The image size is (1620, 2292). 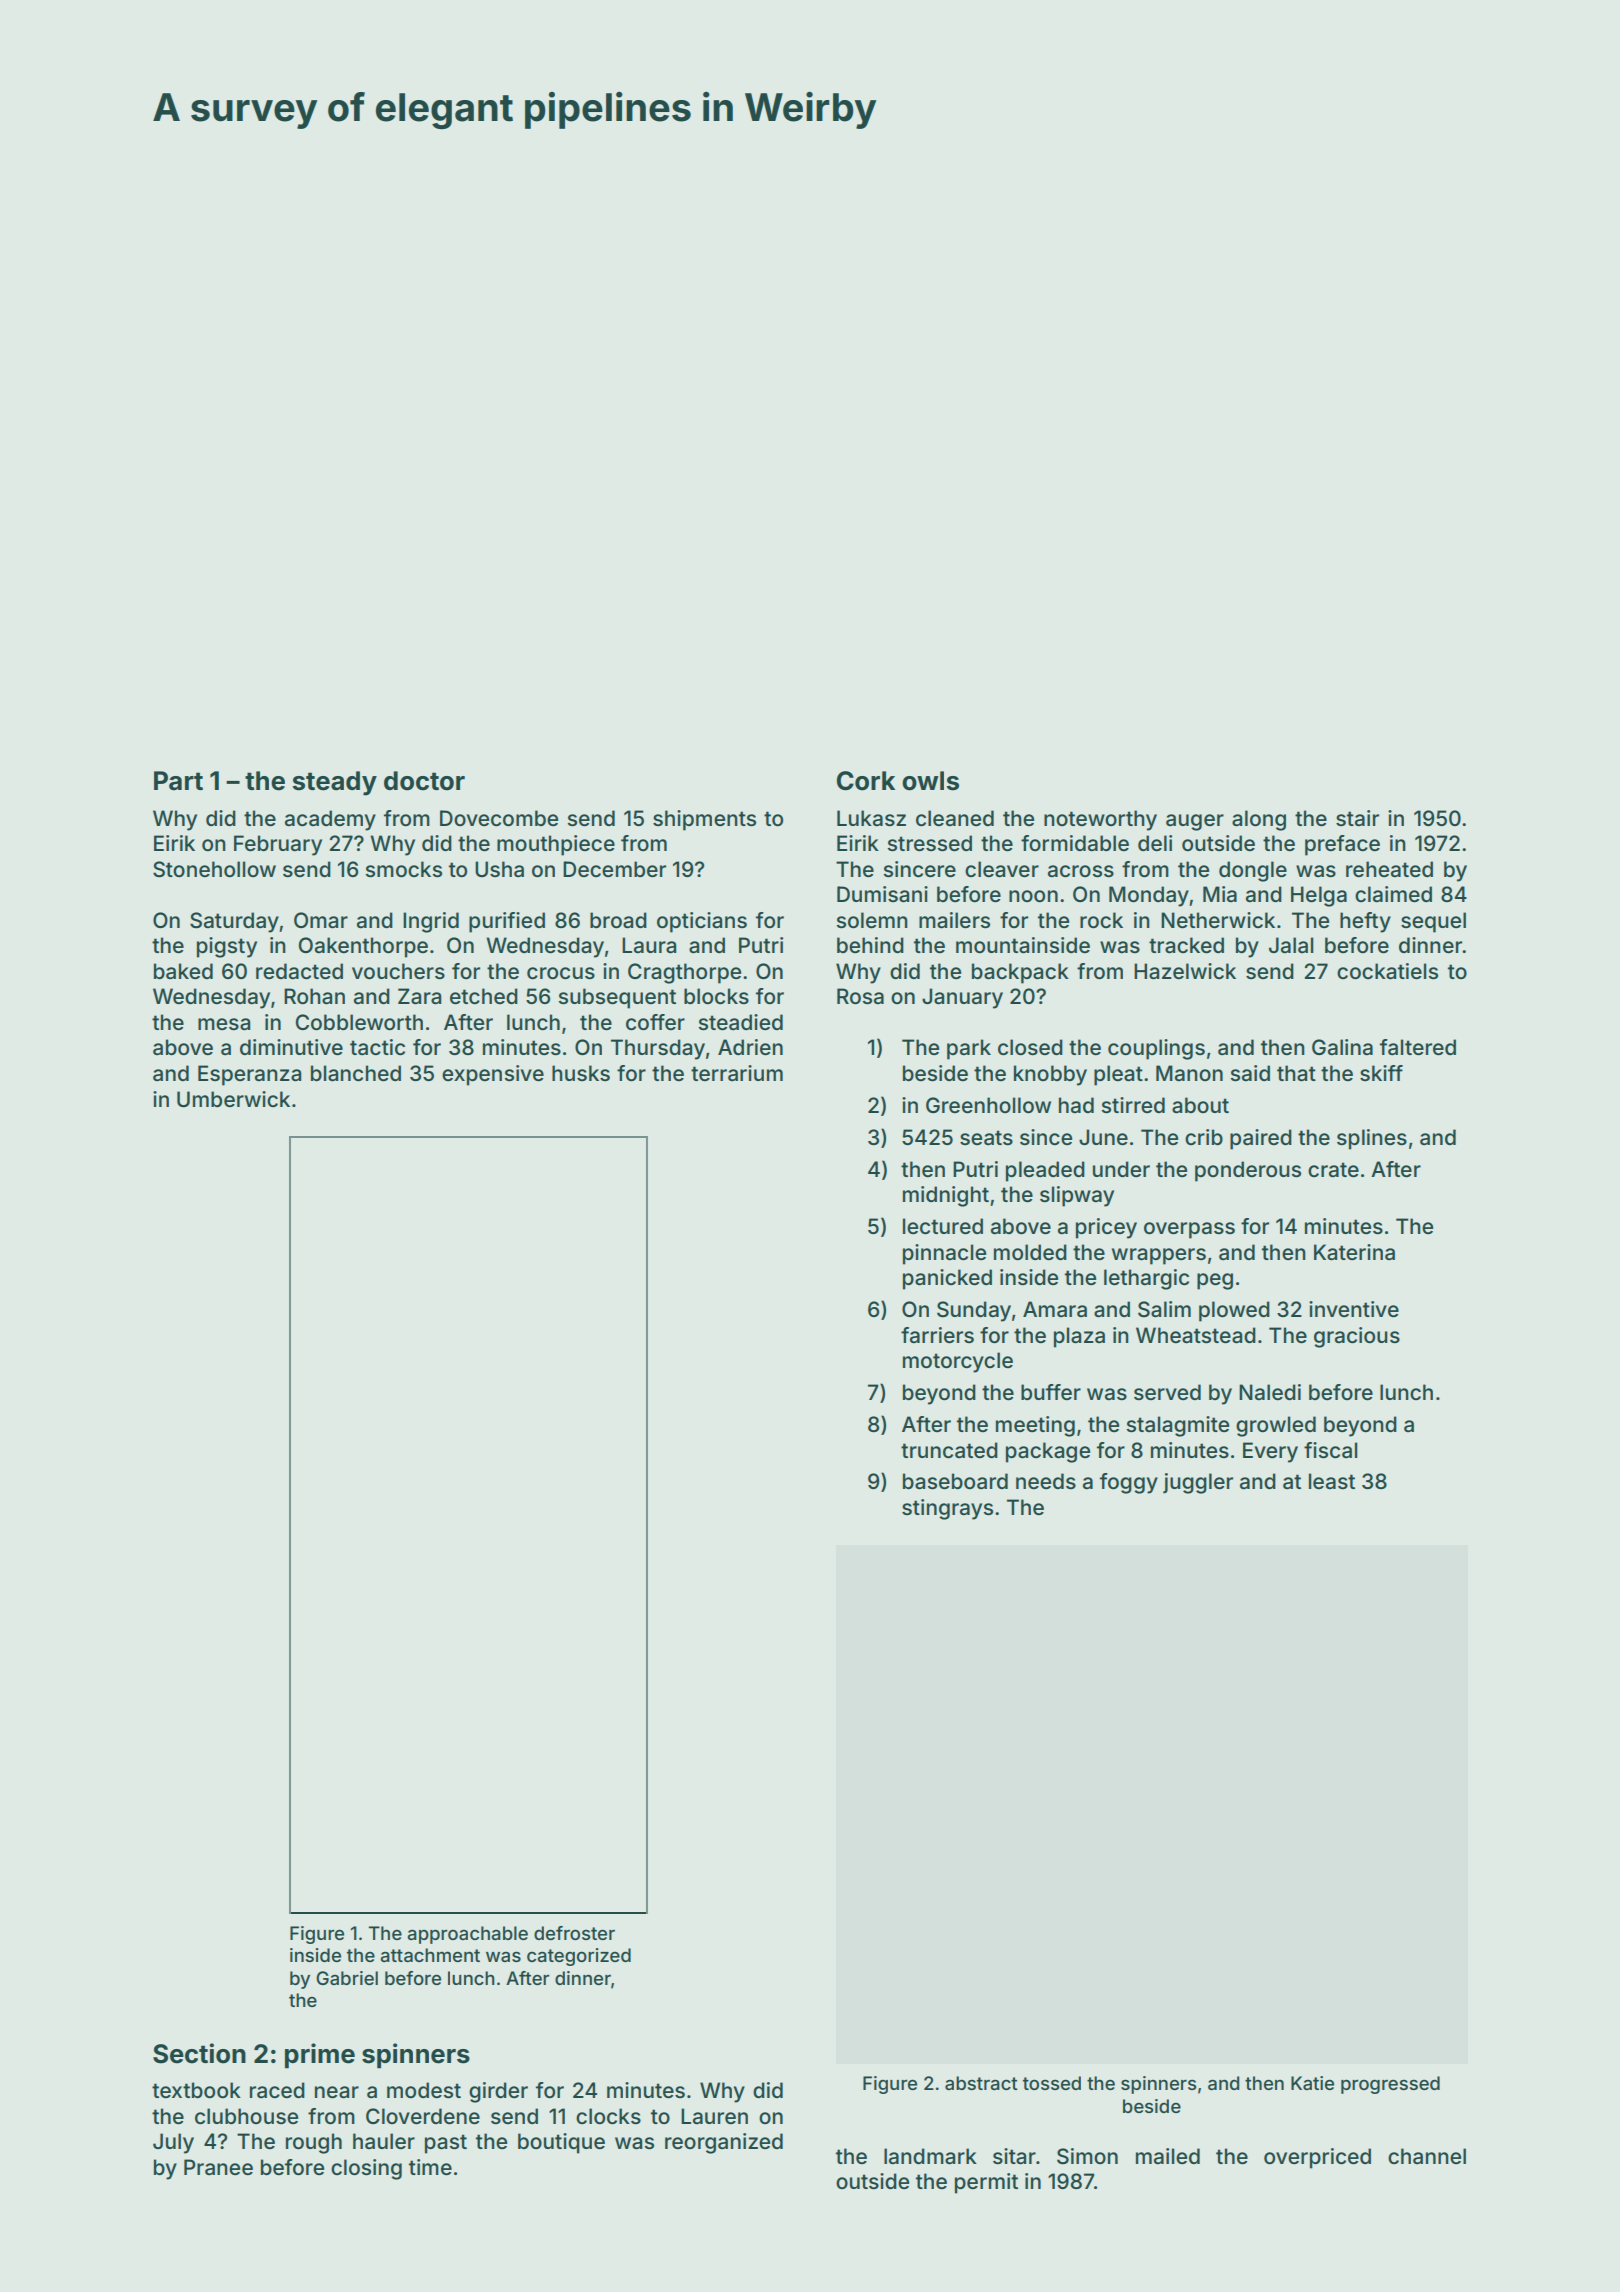 I want to click on defroster, so click(x=574, y=1933).
